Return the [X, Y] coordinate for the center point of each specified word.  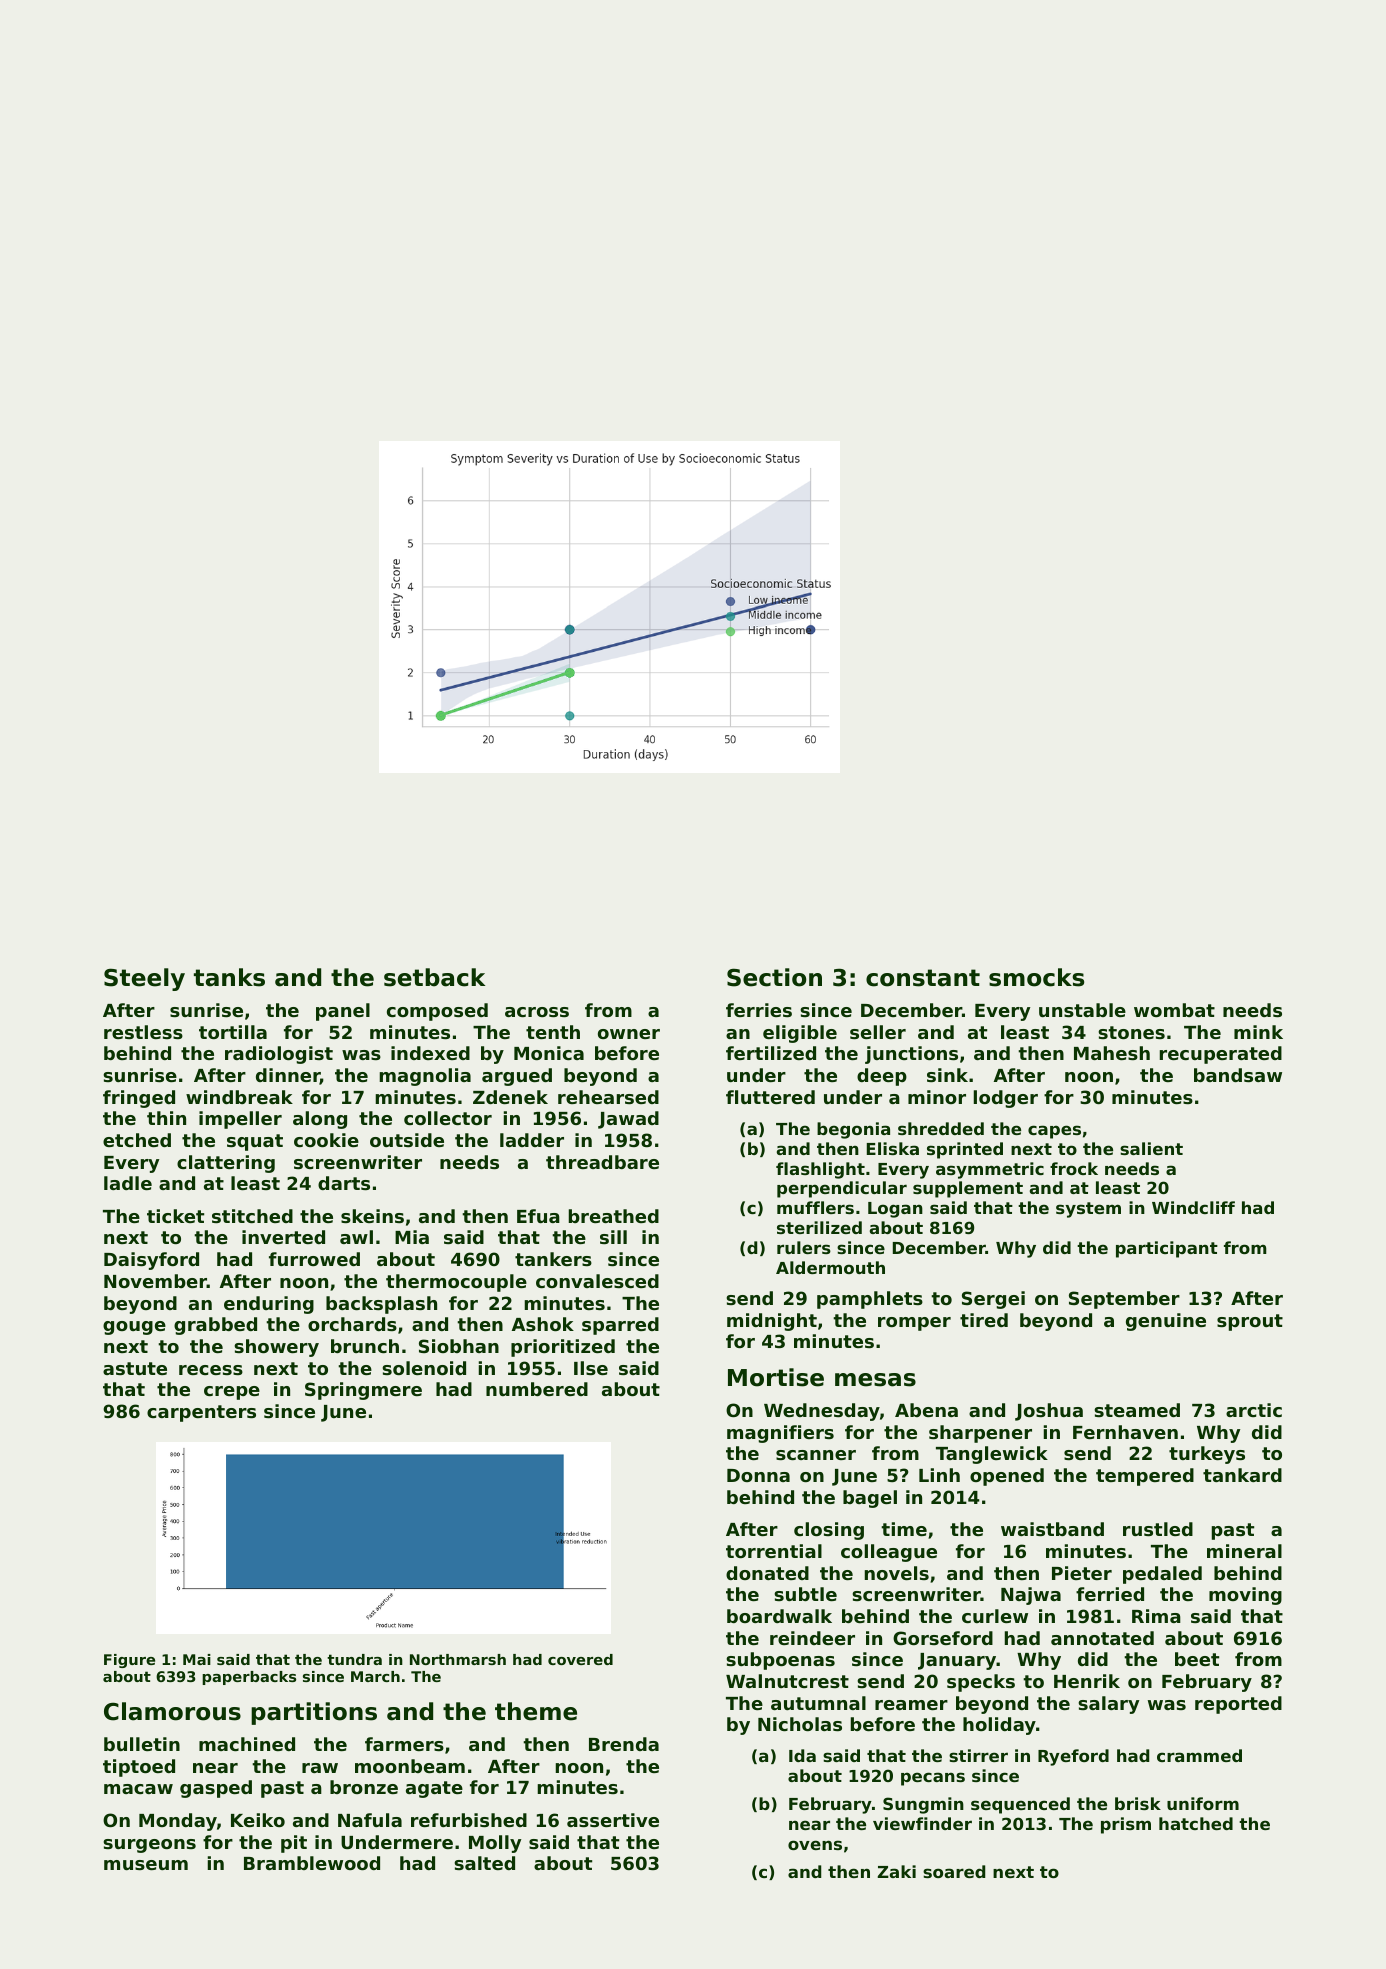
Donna [758, 1475]
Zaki [896, 1871]
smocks [1036, 977]
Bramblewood [312, 1863]
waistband [1052, 1529]
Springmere [363, 1391]
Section [774, 977]
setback [434, 977]
